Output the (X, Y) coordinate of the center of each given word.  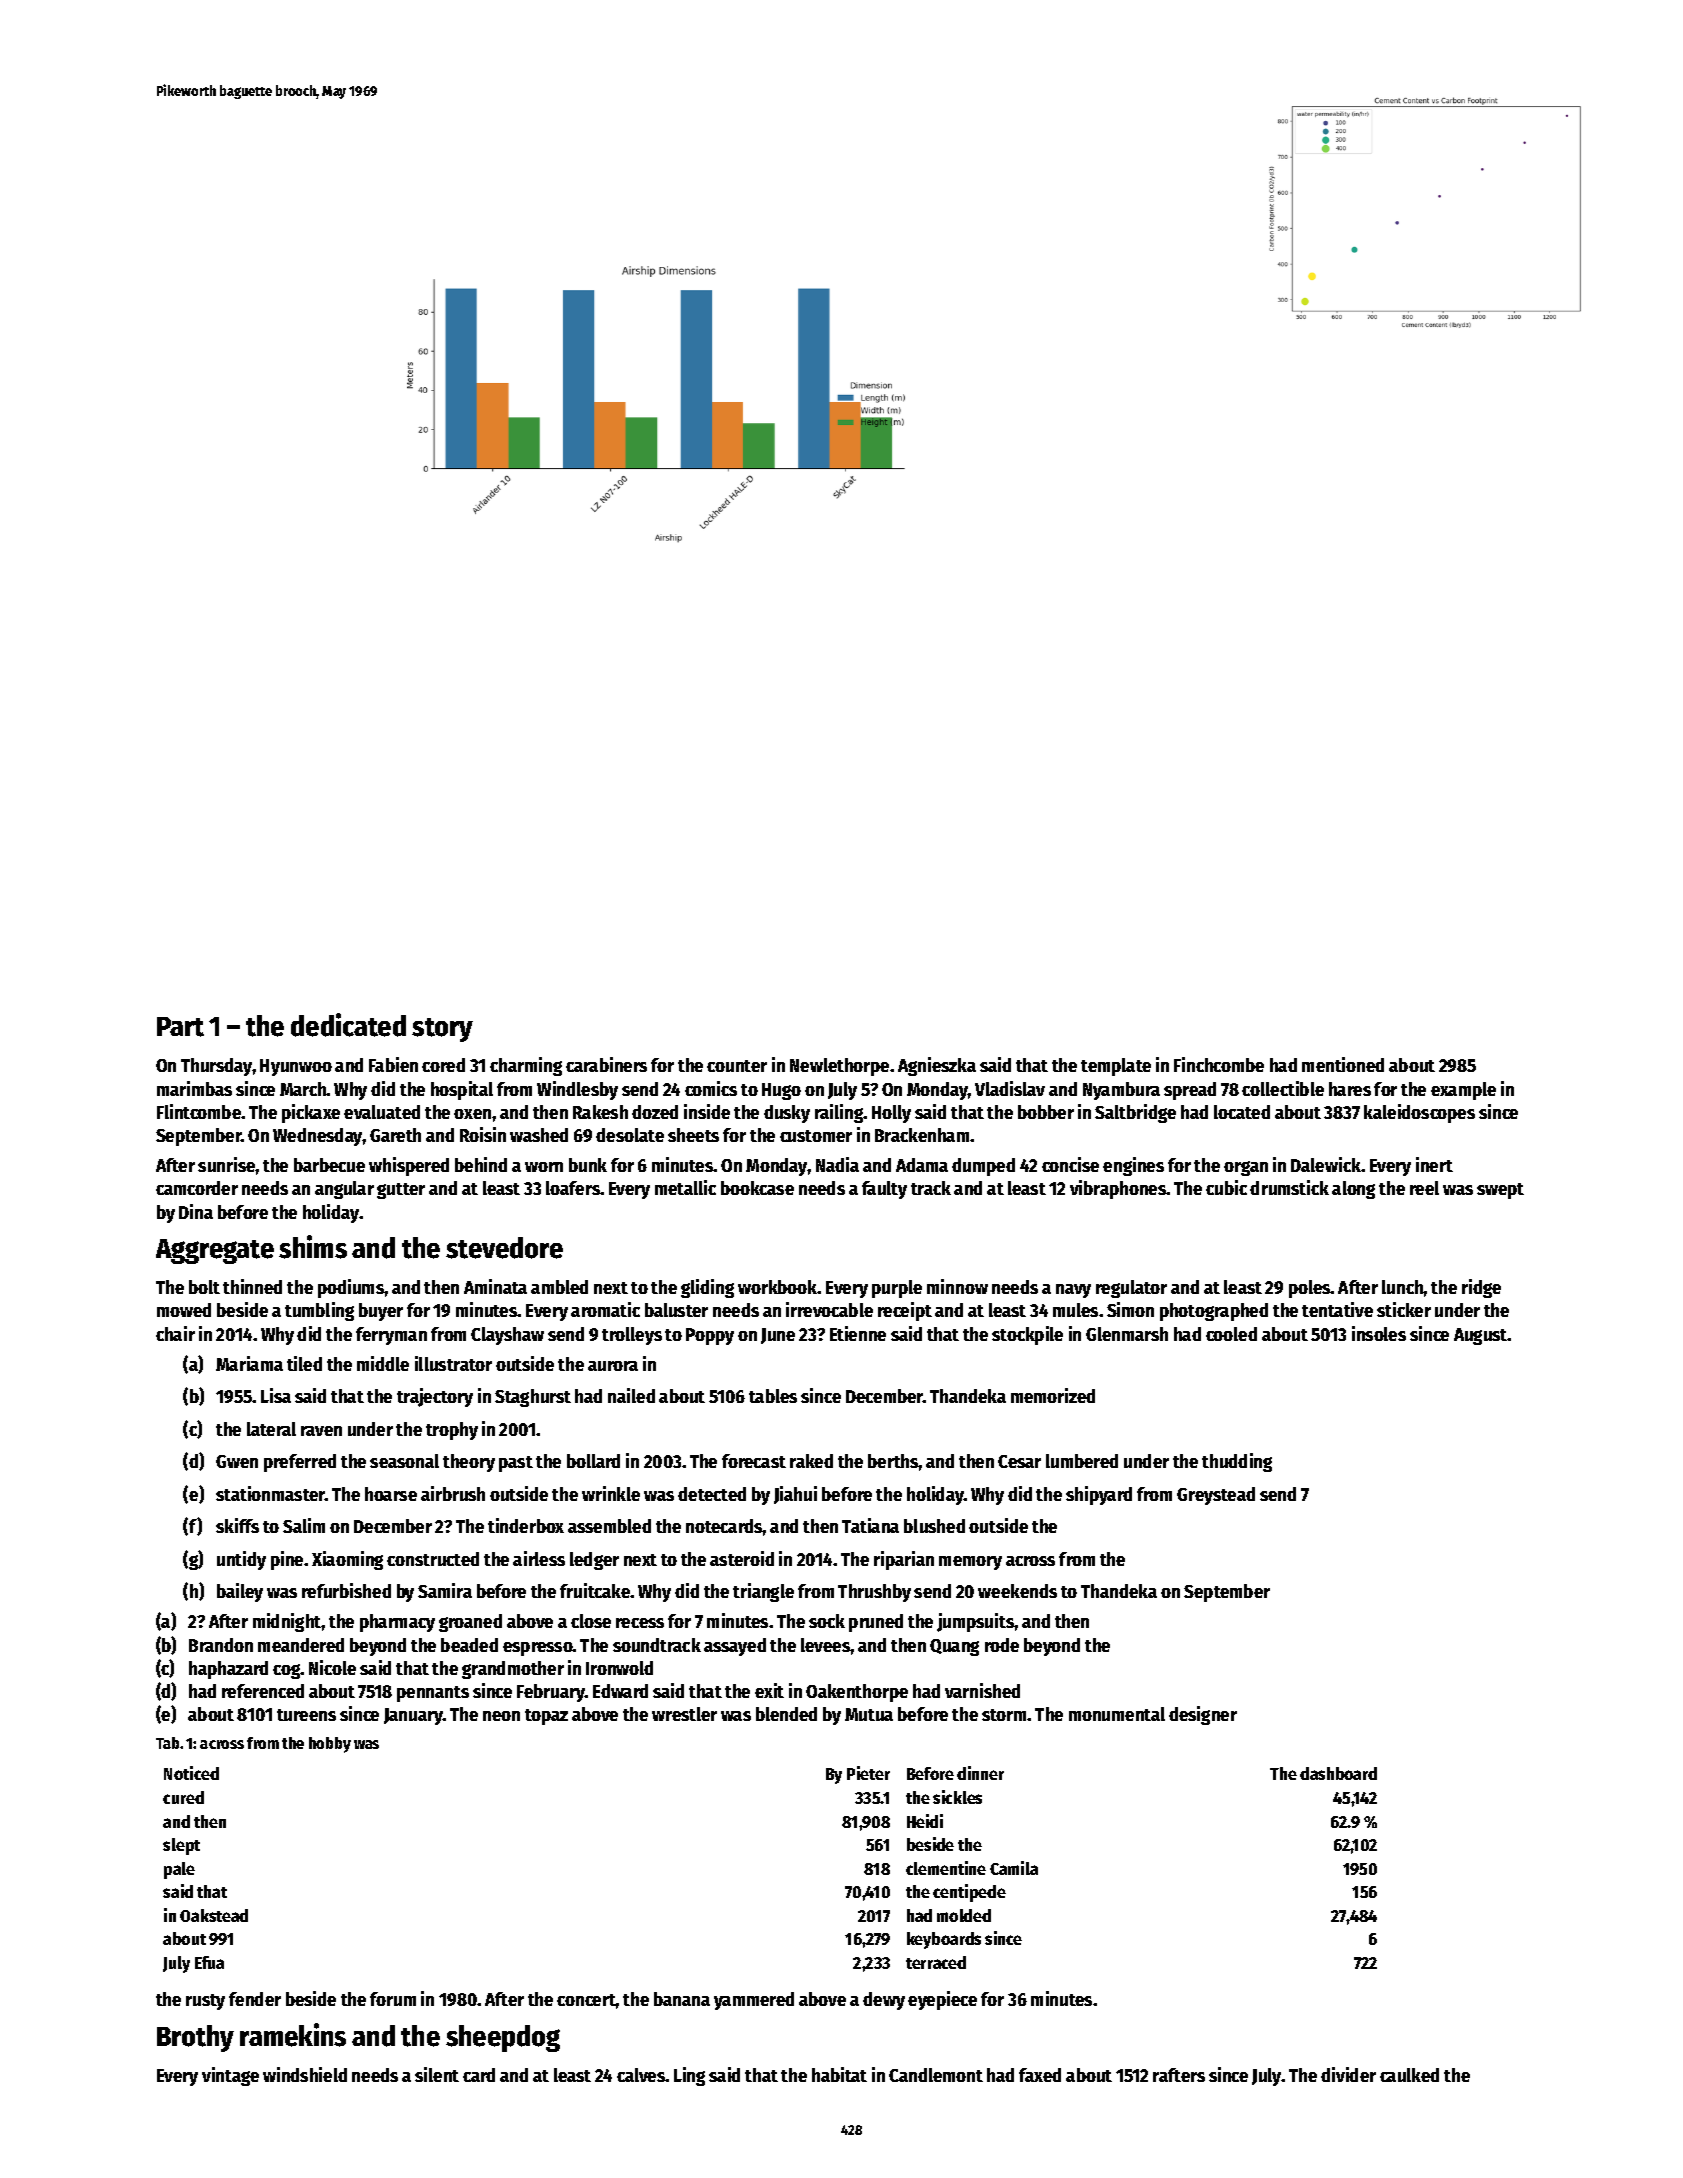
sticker (1404, 1309)
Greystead (1216, 1496)
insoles (1379, 1333)
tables (773, 1396)
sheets (693, 1135)
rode (1002, 1645)
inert (1434, 1164)
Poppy (710, 1336)
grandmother (513, 1670)
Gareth (395, 1135)
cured (183, 1797)
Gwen (237, 1461)
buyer (381, 1312)
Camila (1014, 1868)
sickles (957, 1797)
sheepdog (503, 2038)
